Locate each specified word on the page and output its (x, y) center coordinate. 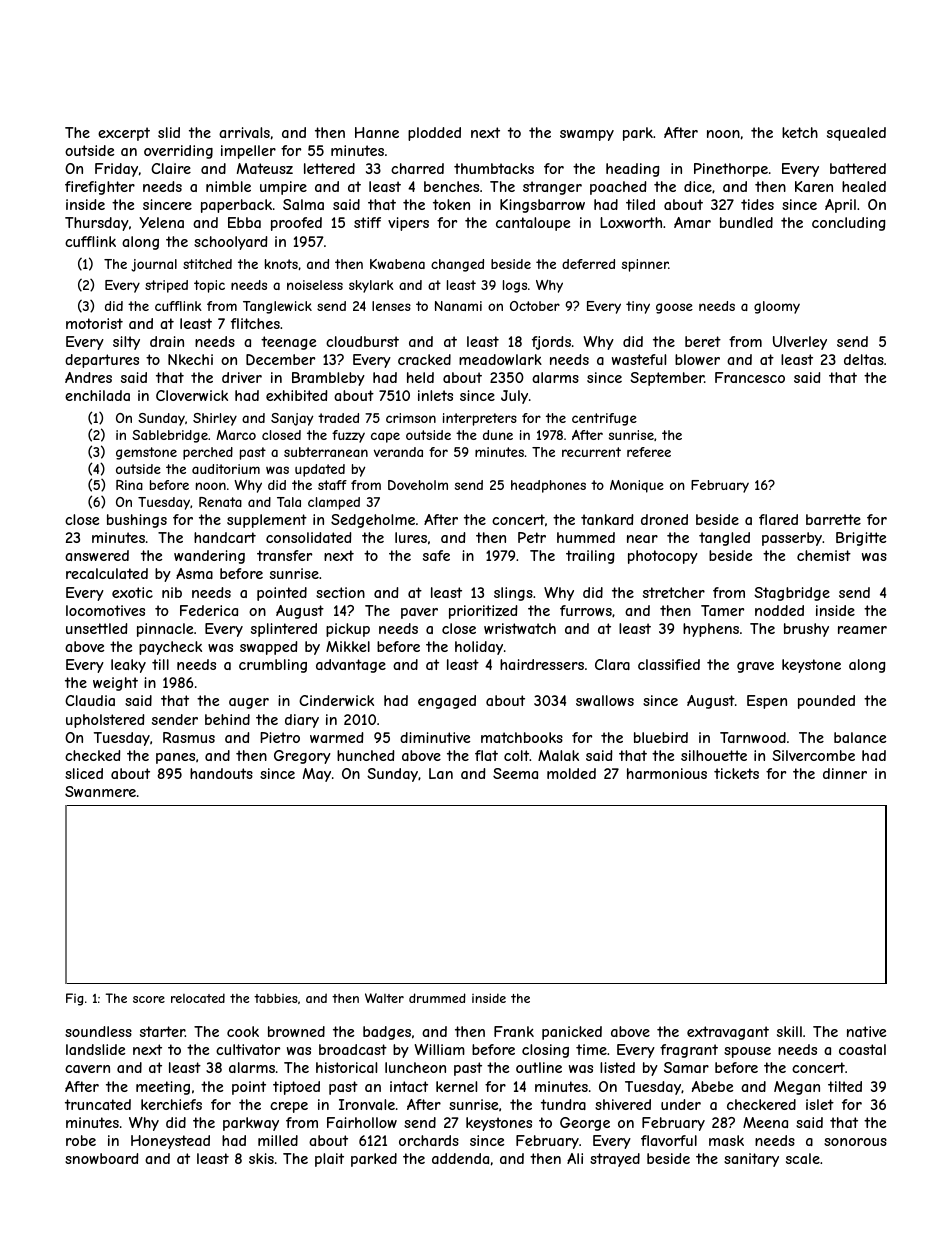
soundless (98, 1031)
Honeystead (170, 1142)
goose (674, 308)
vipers (408, 224)
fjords (551, 343)
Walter (384, 998)
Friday (116, 170)
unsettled (96, 628)
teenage (288, 343)
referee (649, 452)
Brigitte (861, 539)
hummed (586, 537)
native (866, 1031)
